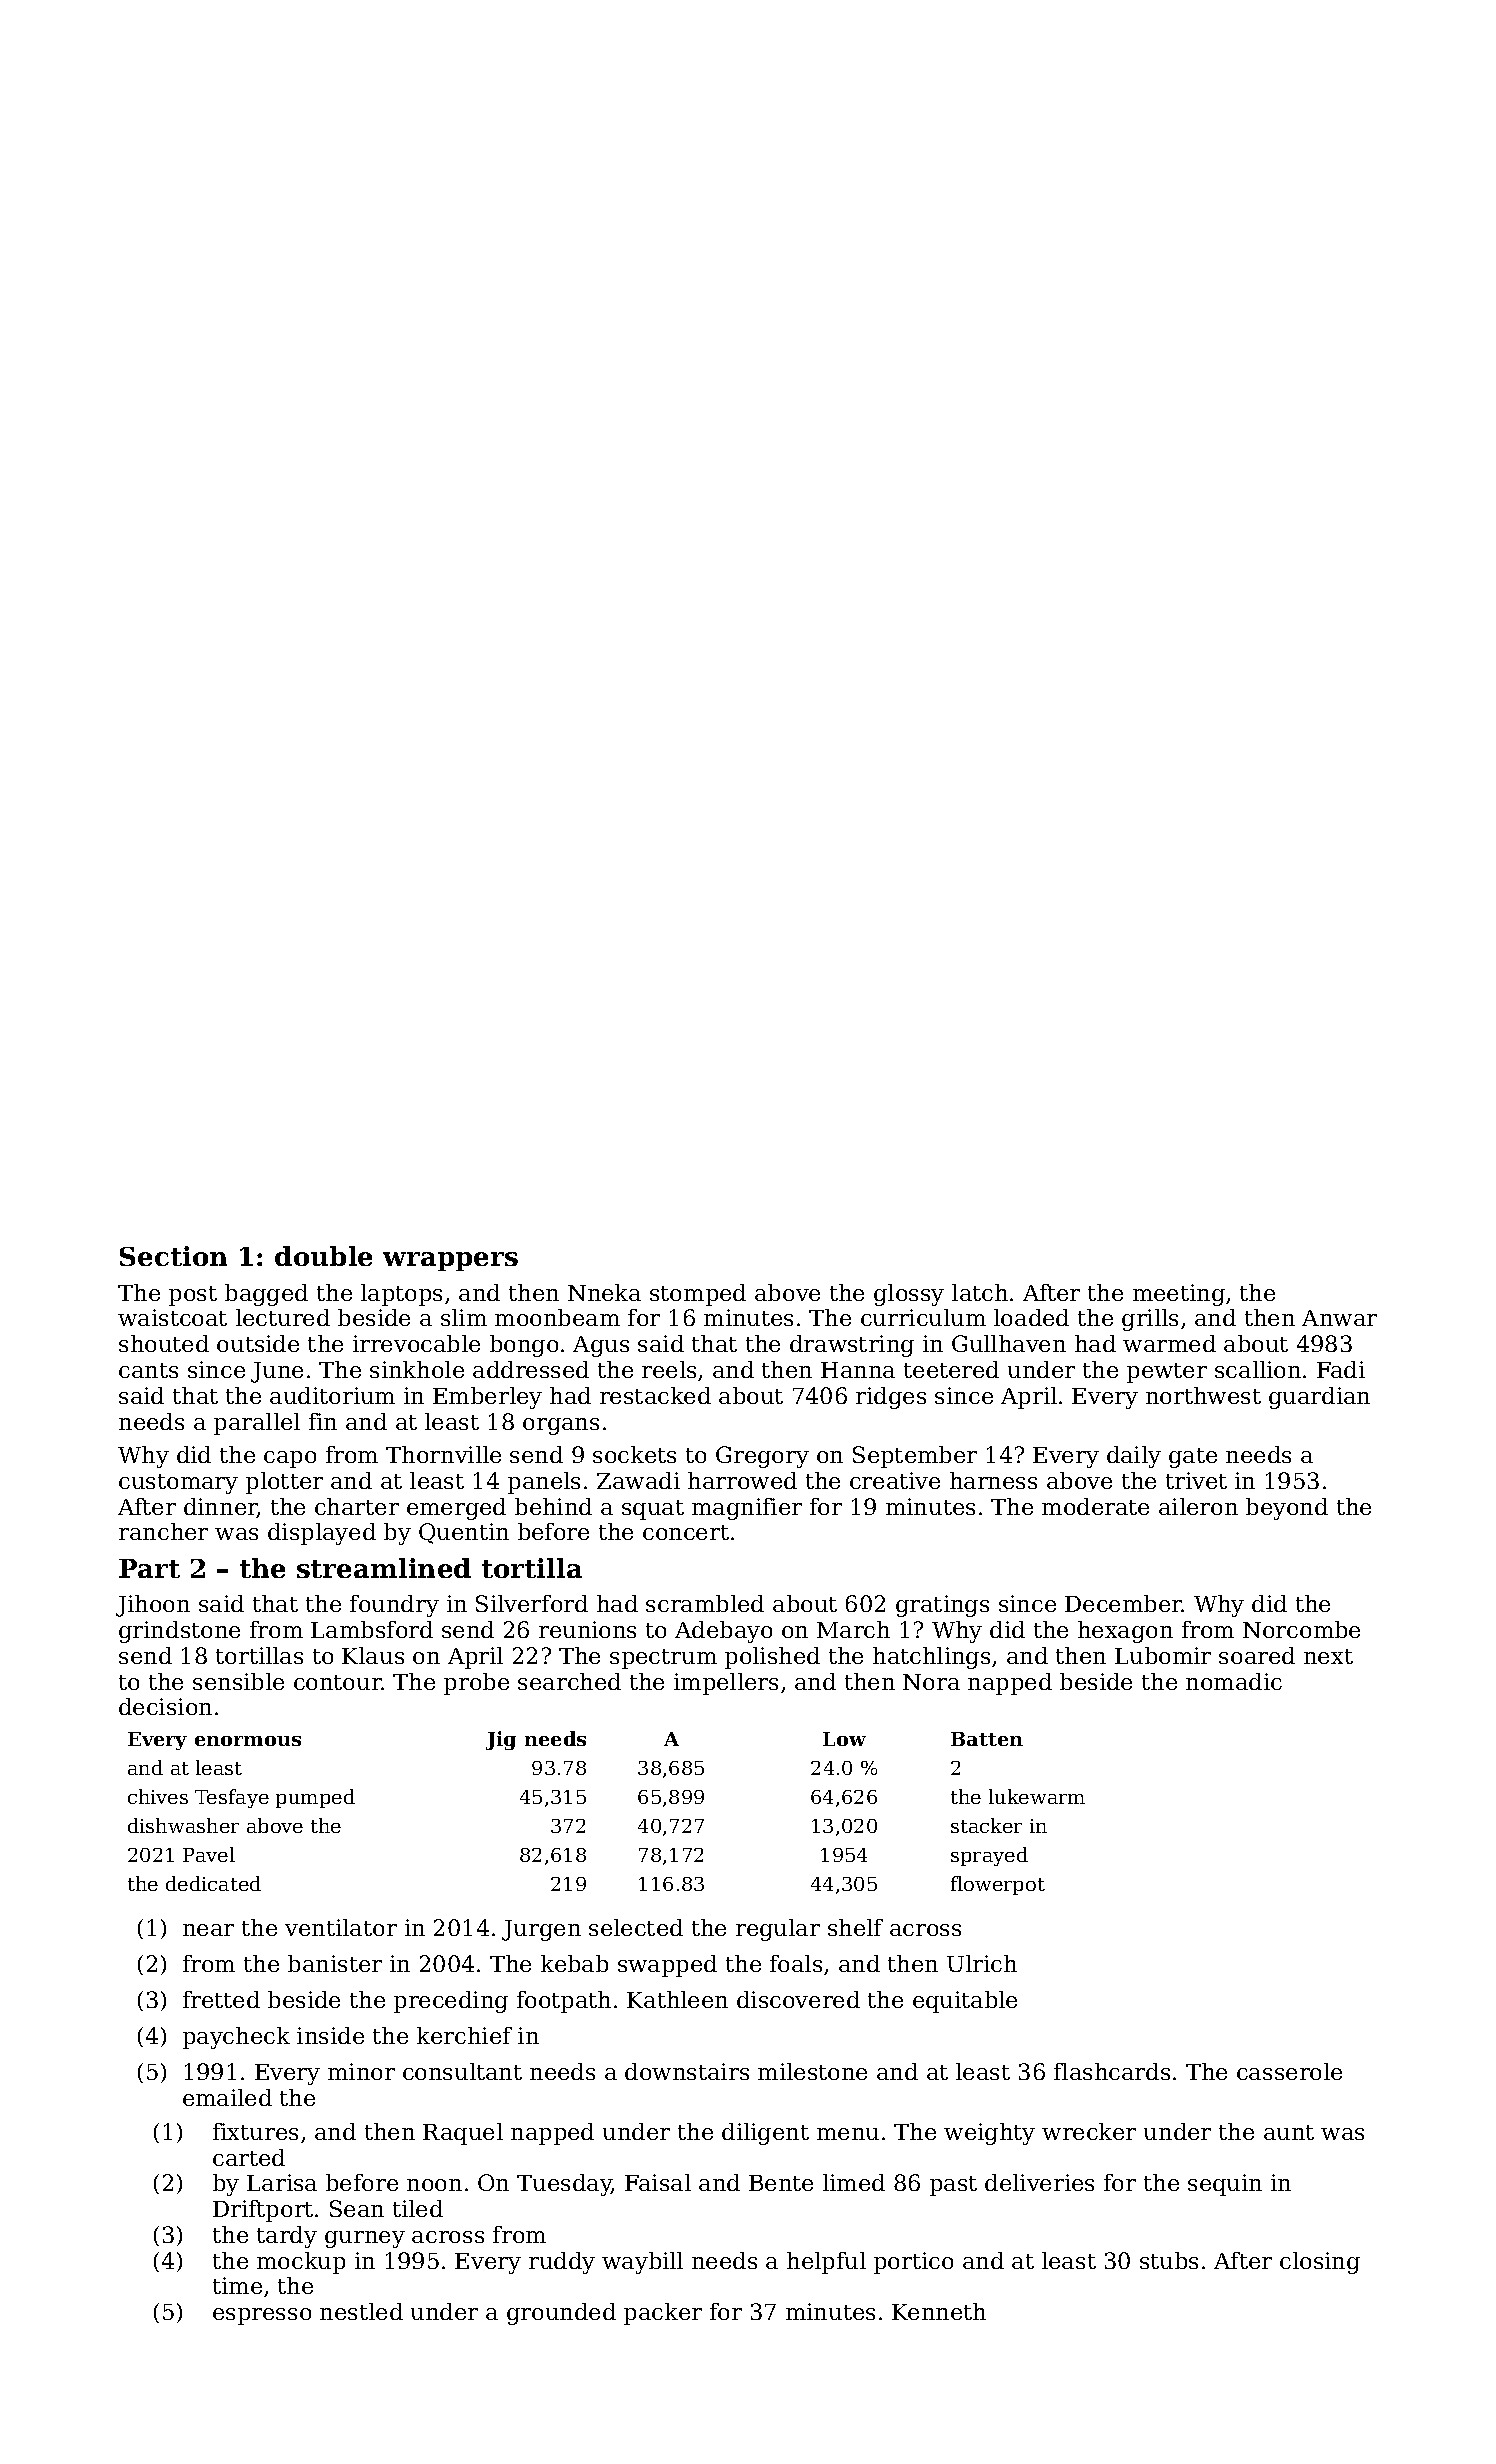  What do you see at coordinates (1039, 2182) in the screenshot?
I see `deliveries` at bounding box center [1039, 2182].
